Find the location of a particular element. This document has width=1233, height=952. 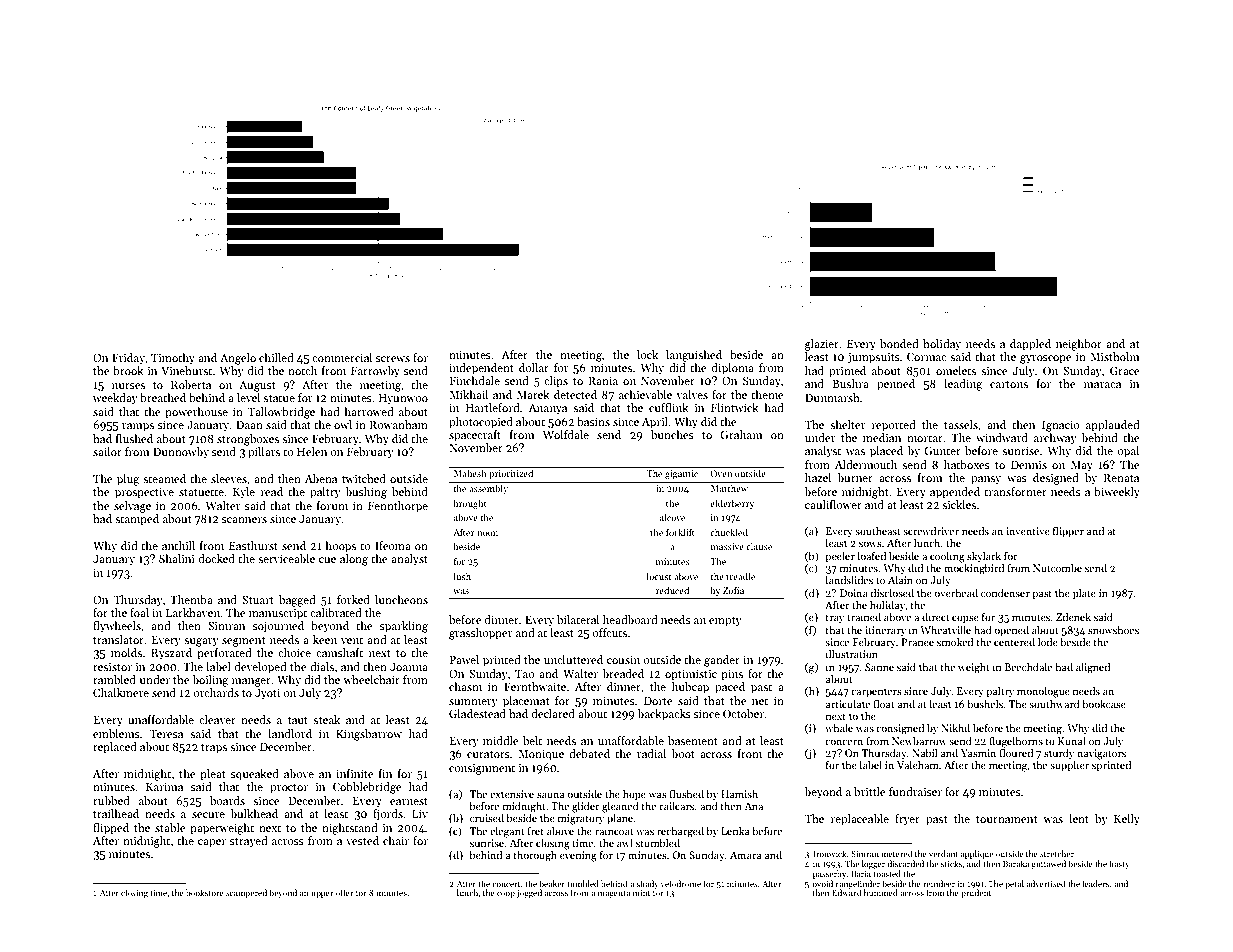

bagged is located at coordinates (297, 601).
